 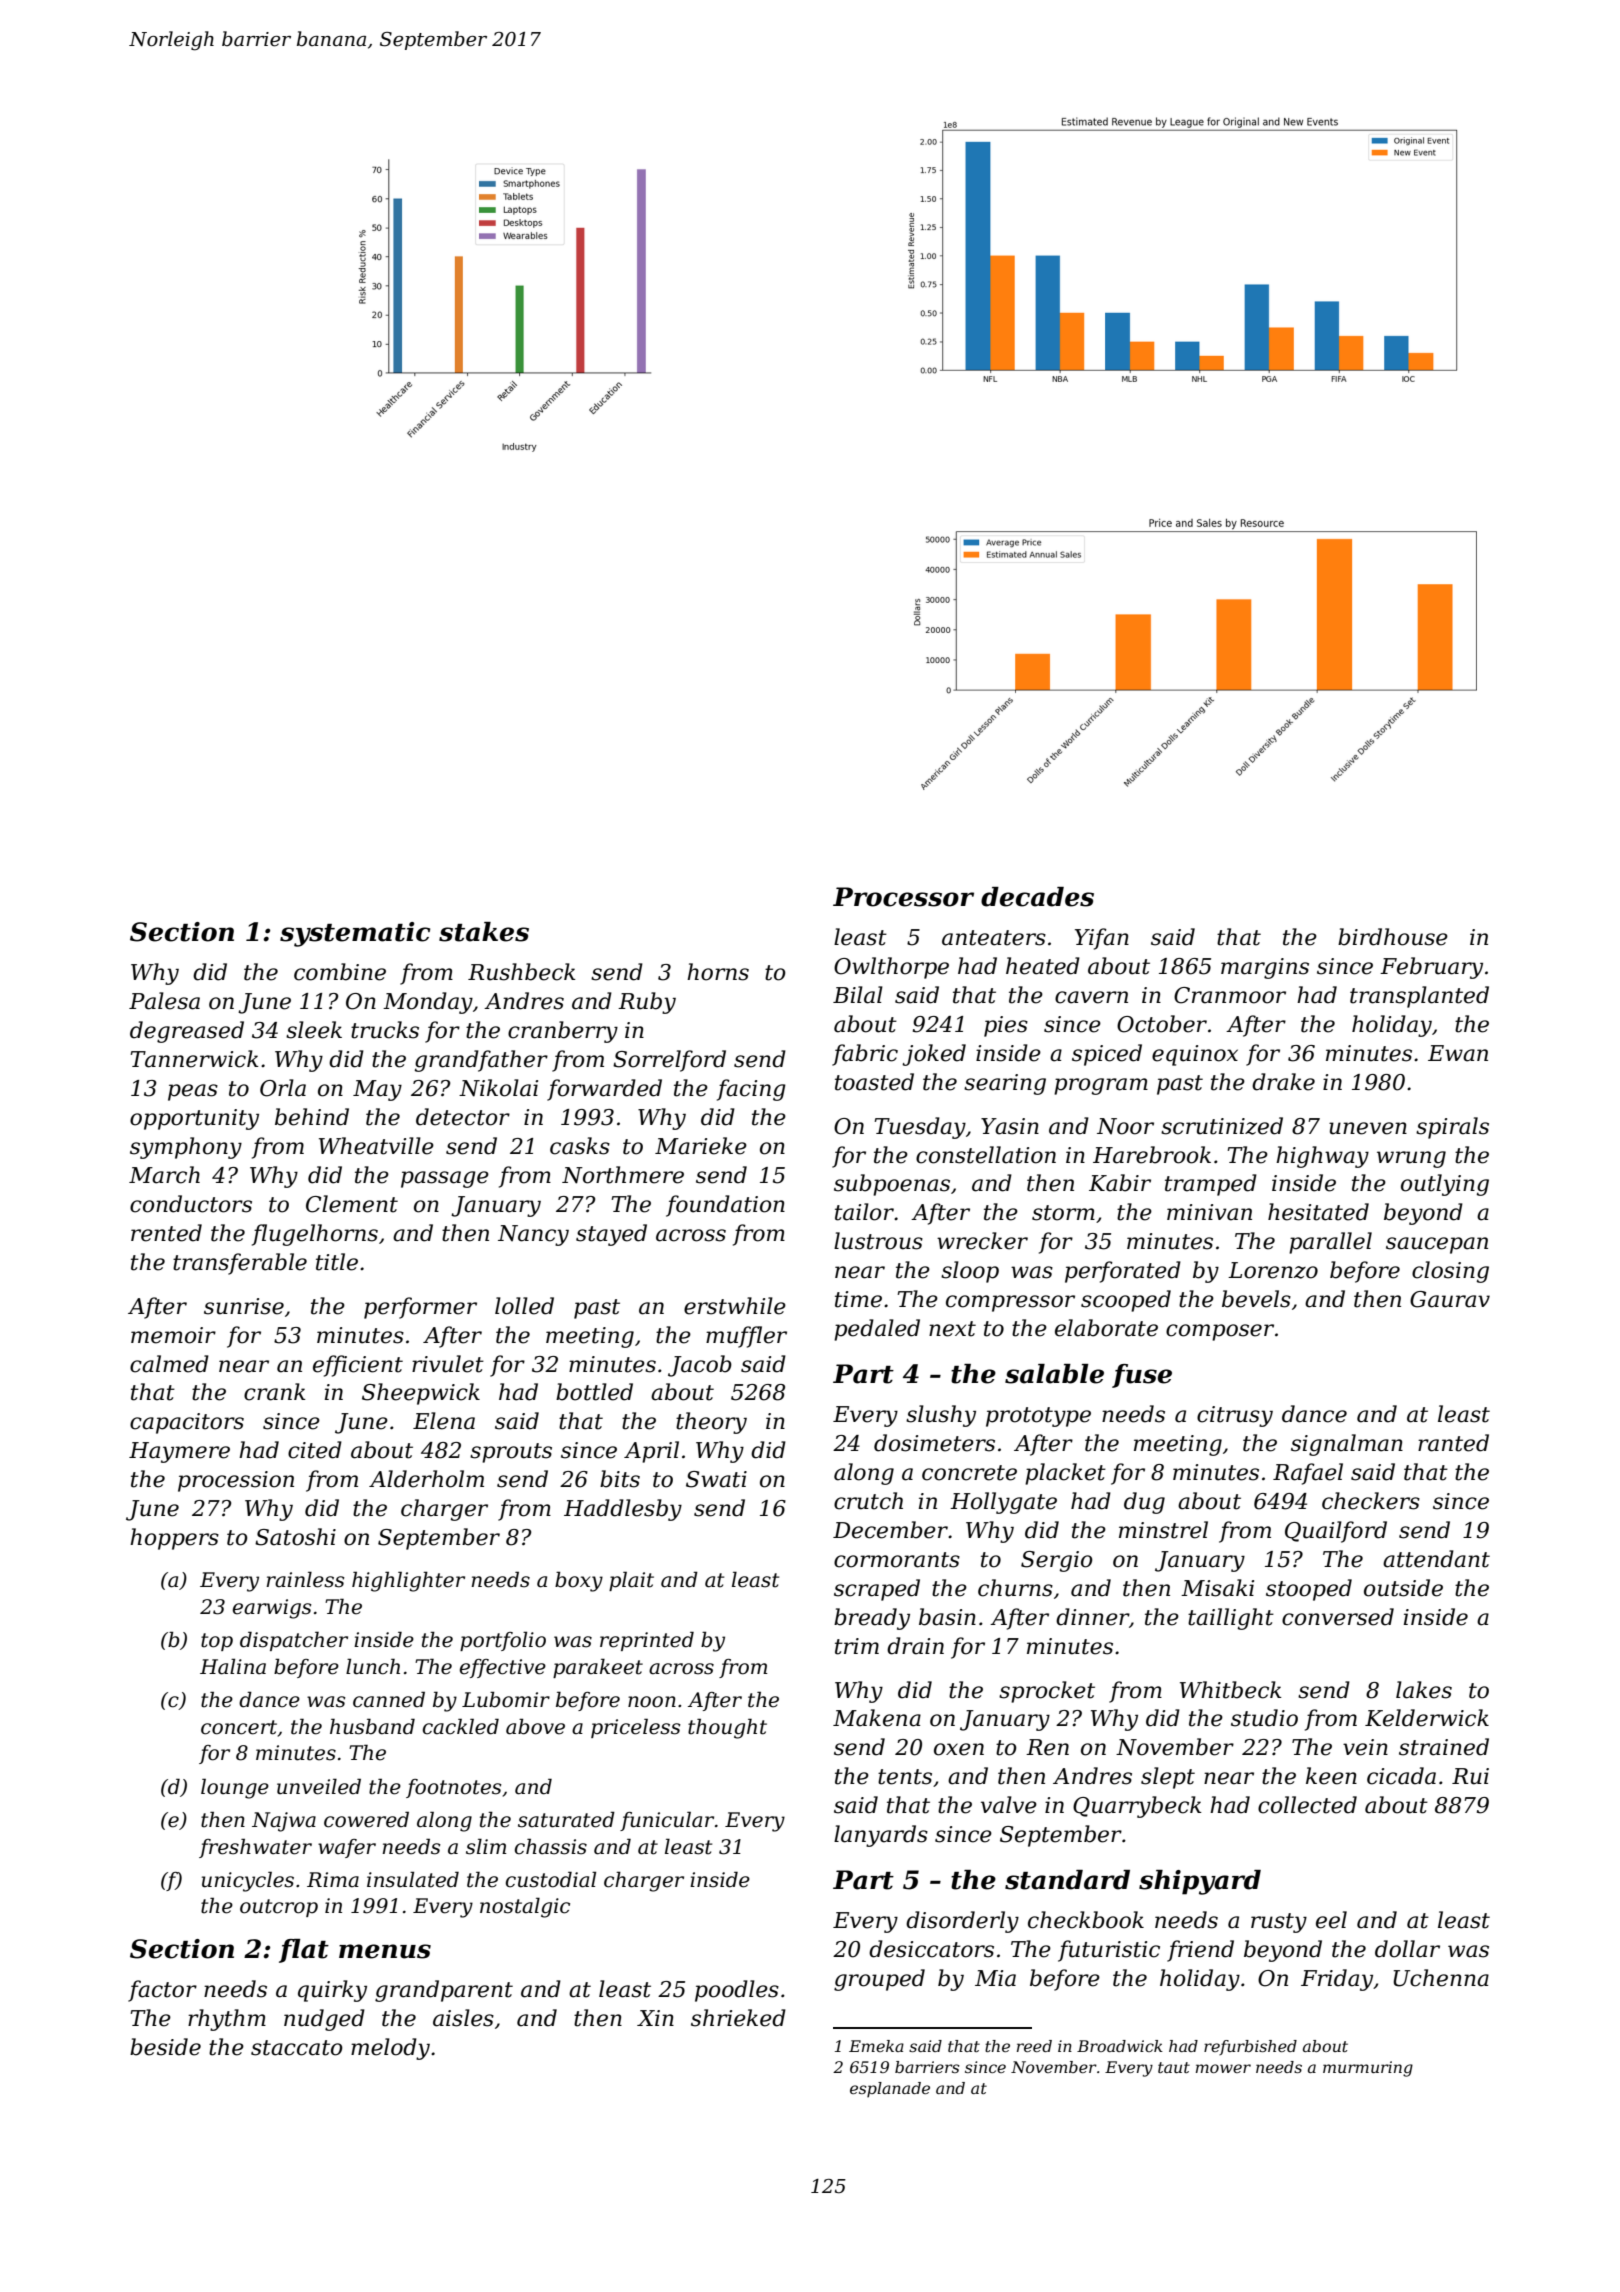 I want to click on effective, so click(x=503, y=1668).
